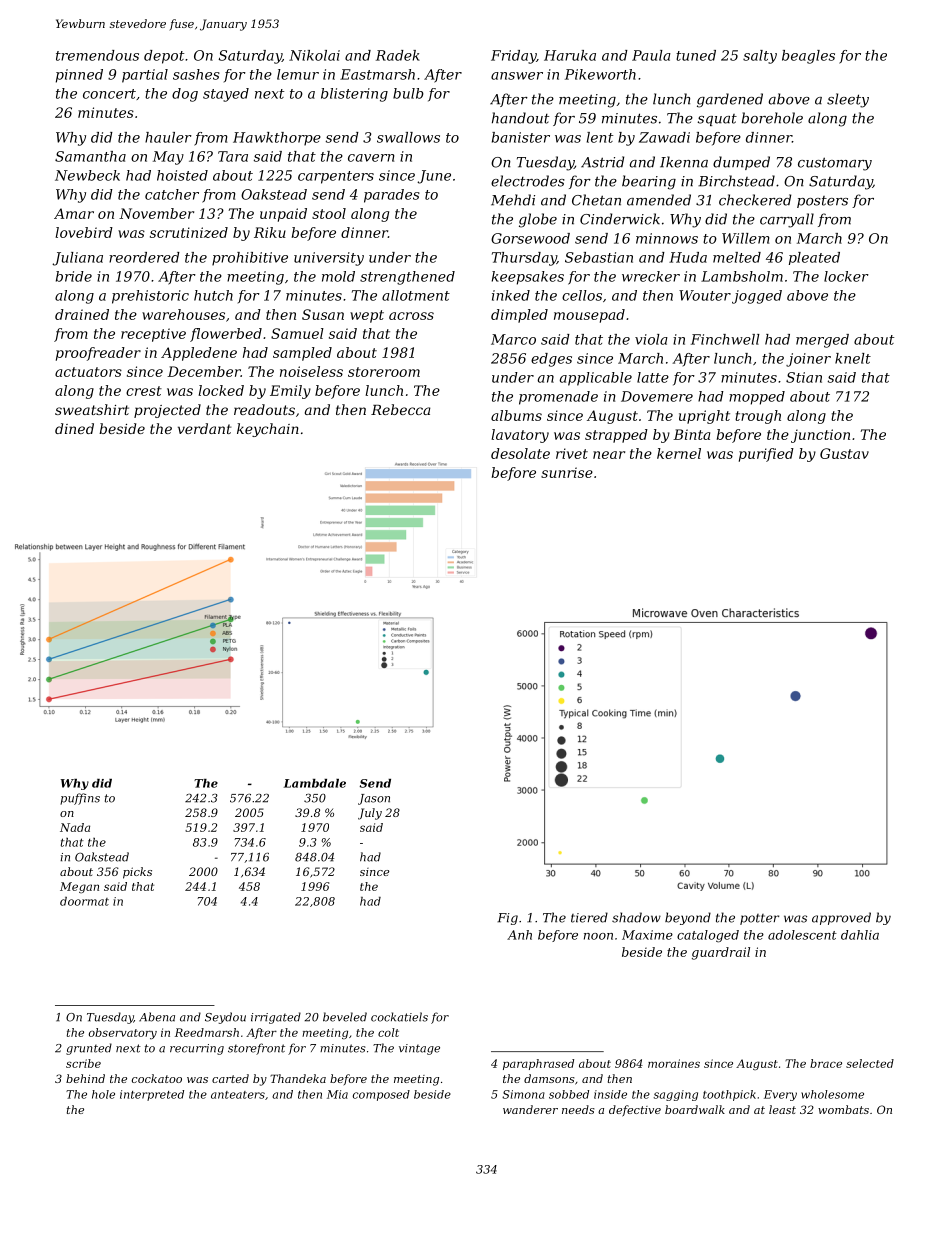 Image resolution: width=952 pixels, height=1233 pixels. Describe the element at coordinates (315, 783) in the screenshot. I see `Lambdale` at that location.
